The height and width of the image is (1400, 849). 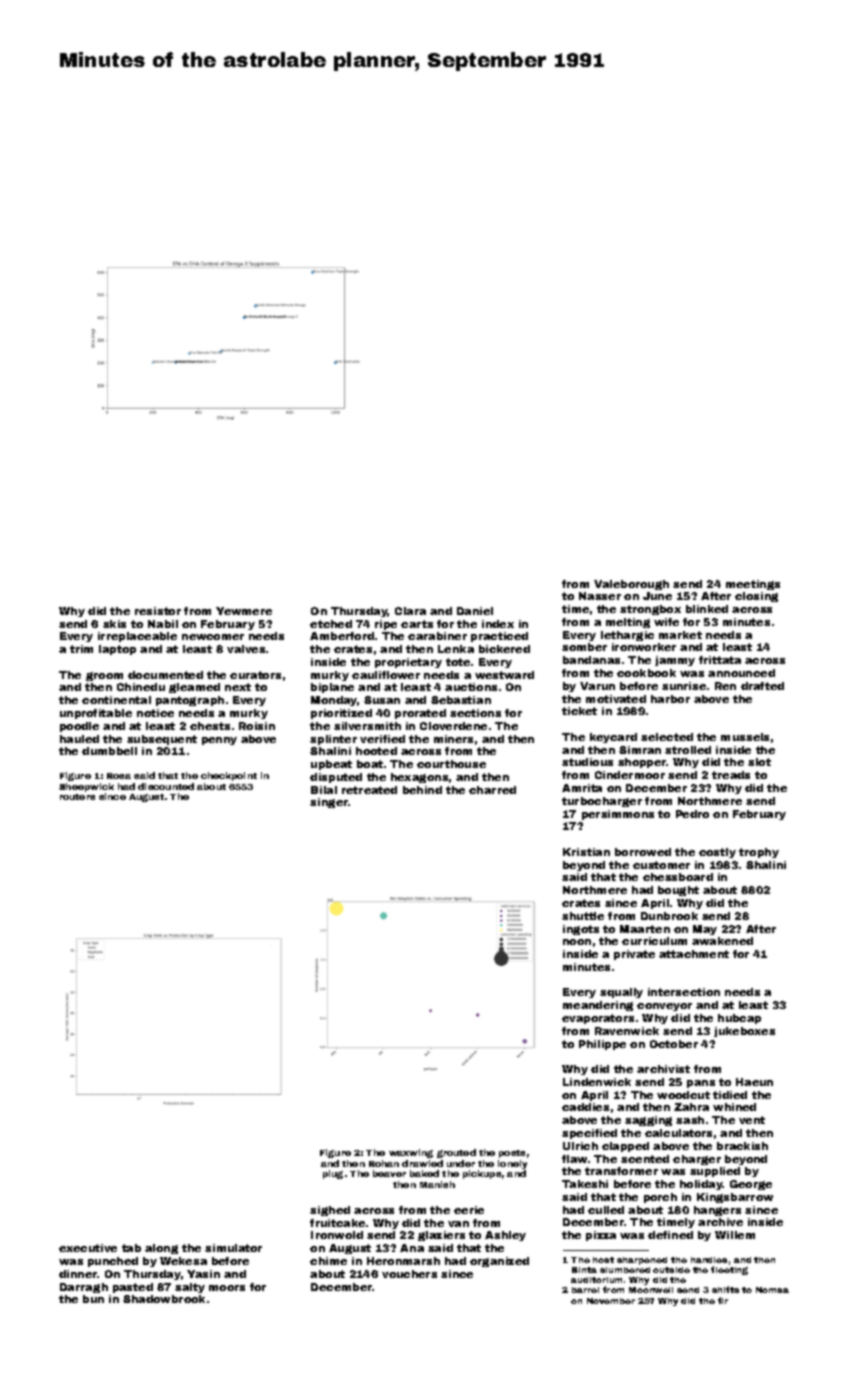 I want to click on waxwing, so click(x=411, y=1153).
